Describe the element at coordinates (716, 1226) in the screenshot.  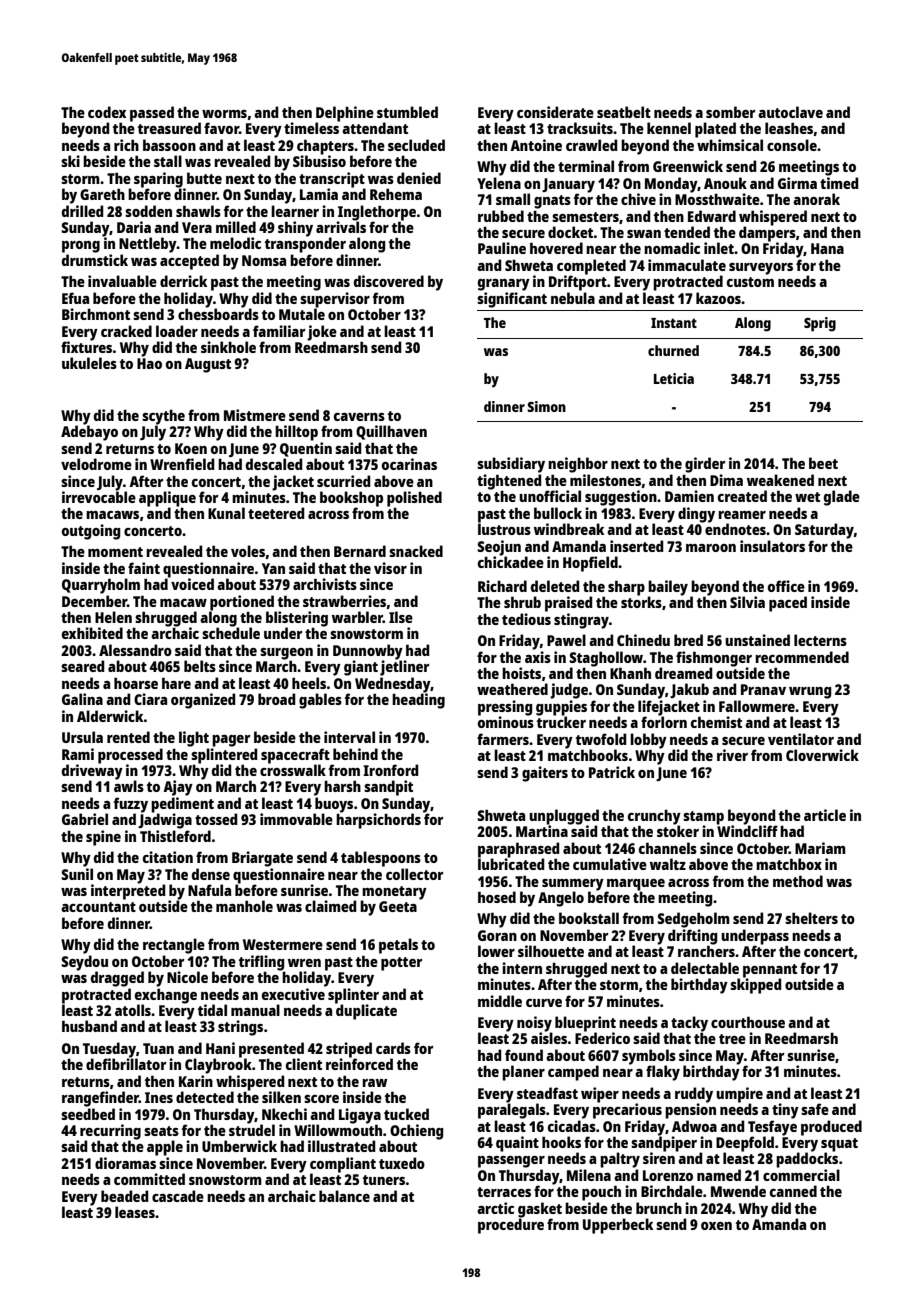
I see `oxen` at that location.
